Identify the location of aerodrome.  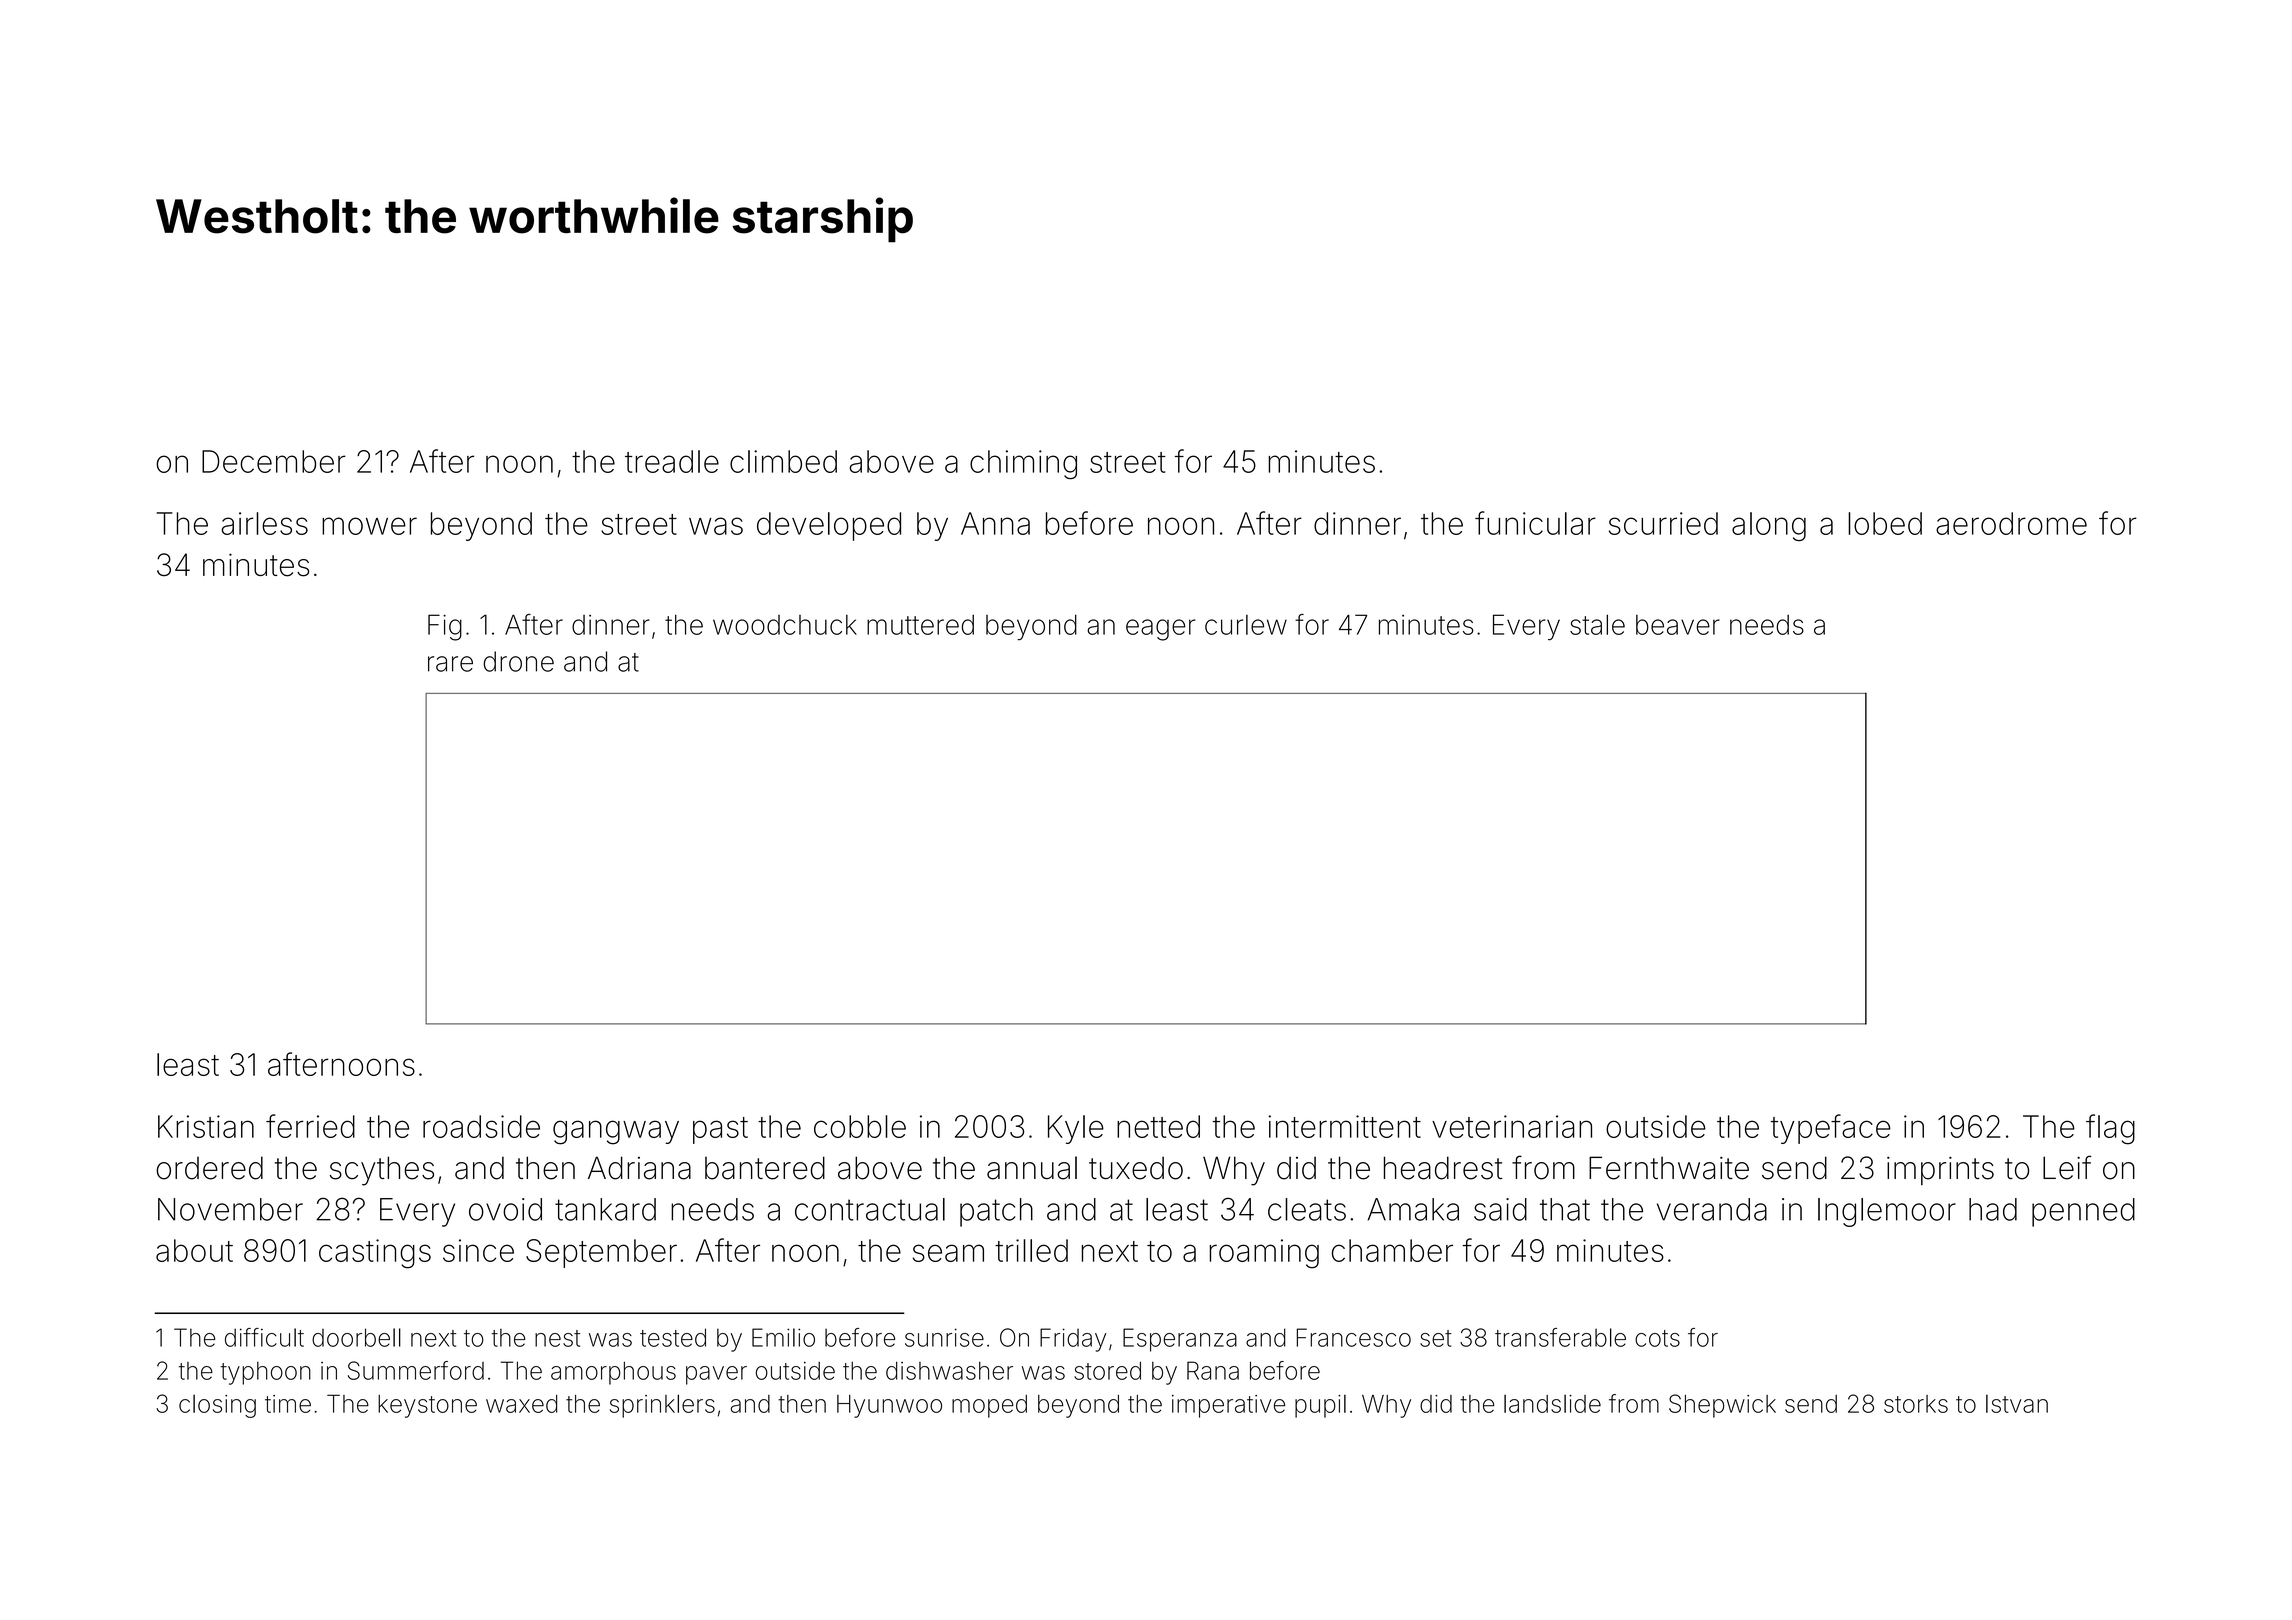
(2011, 523).
